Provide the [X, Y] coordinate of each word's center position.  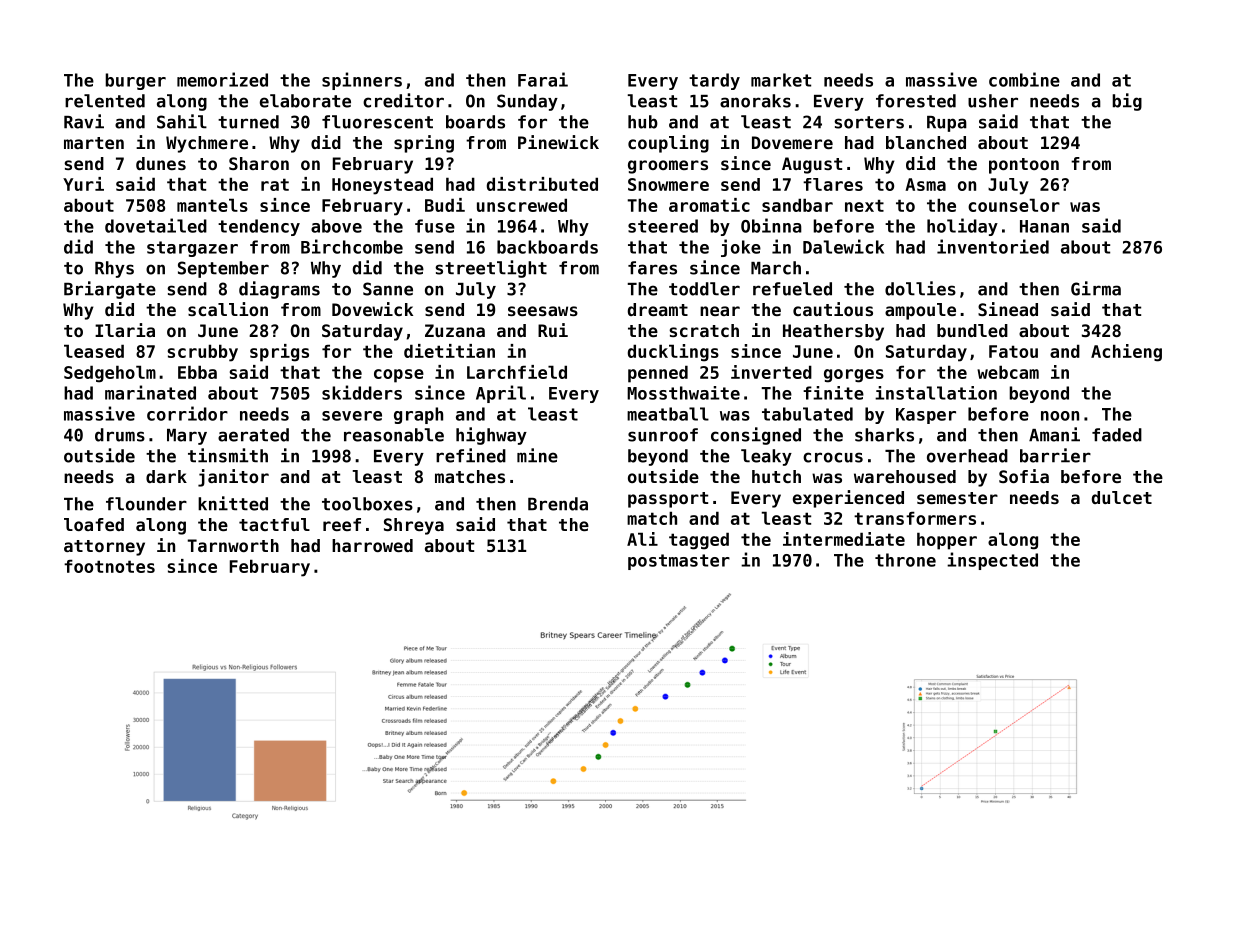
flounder [146, 504]
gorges [854, 376]
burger [135, 81]
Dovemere [792, 142]
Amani [1054, 434]
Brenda [558, 504]
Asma [925, 184]
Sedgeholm [110, 374]
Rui [553, 330]
